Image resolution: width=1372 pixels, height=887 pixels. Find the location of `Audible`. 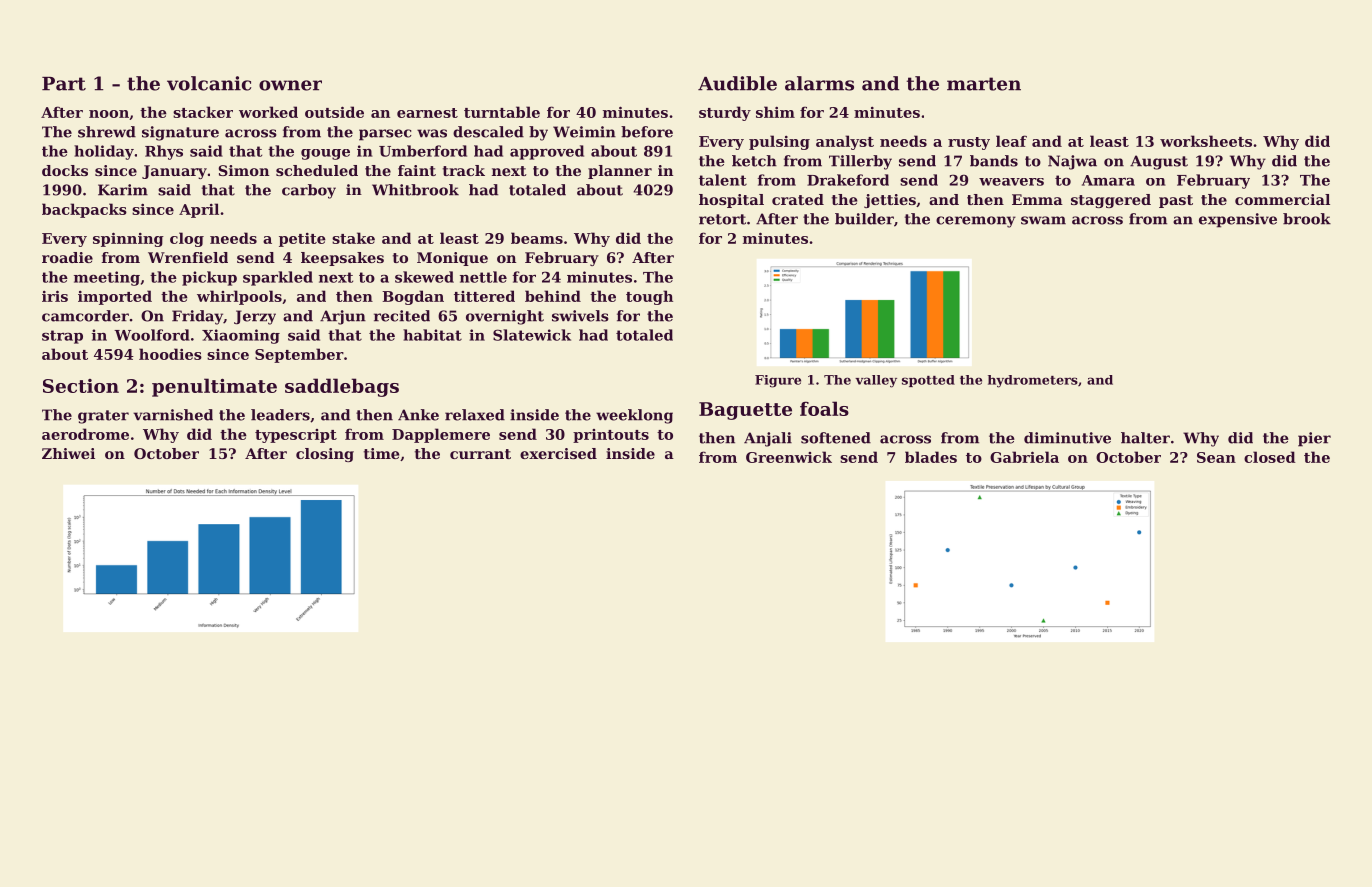

Audible is located at coordinates (737, 83).
